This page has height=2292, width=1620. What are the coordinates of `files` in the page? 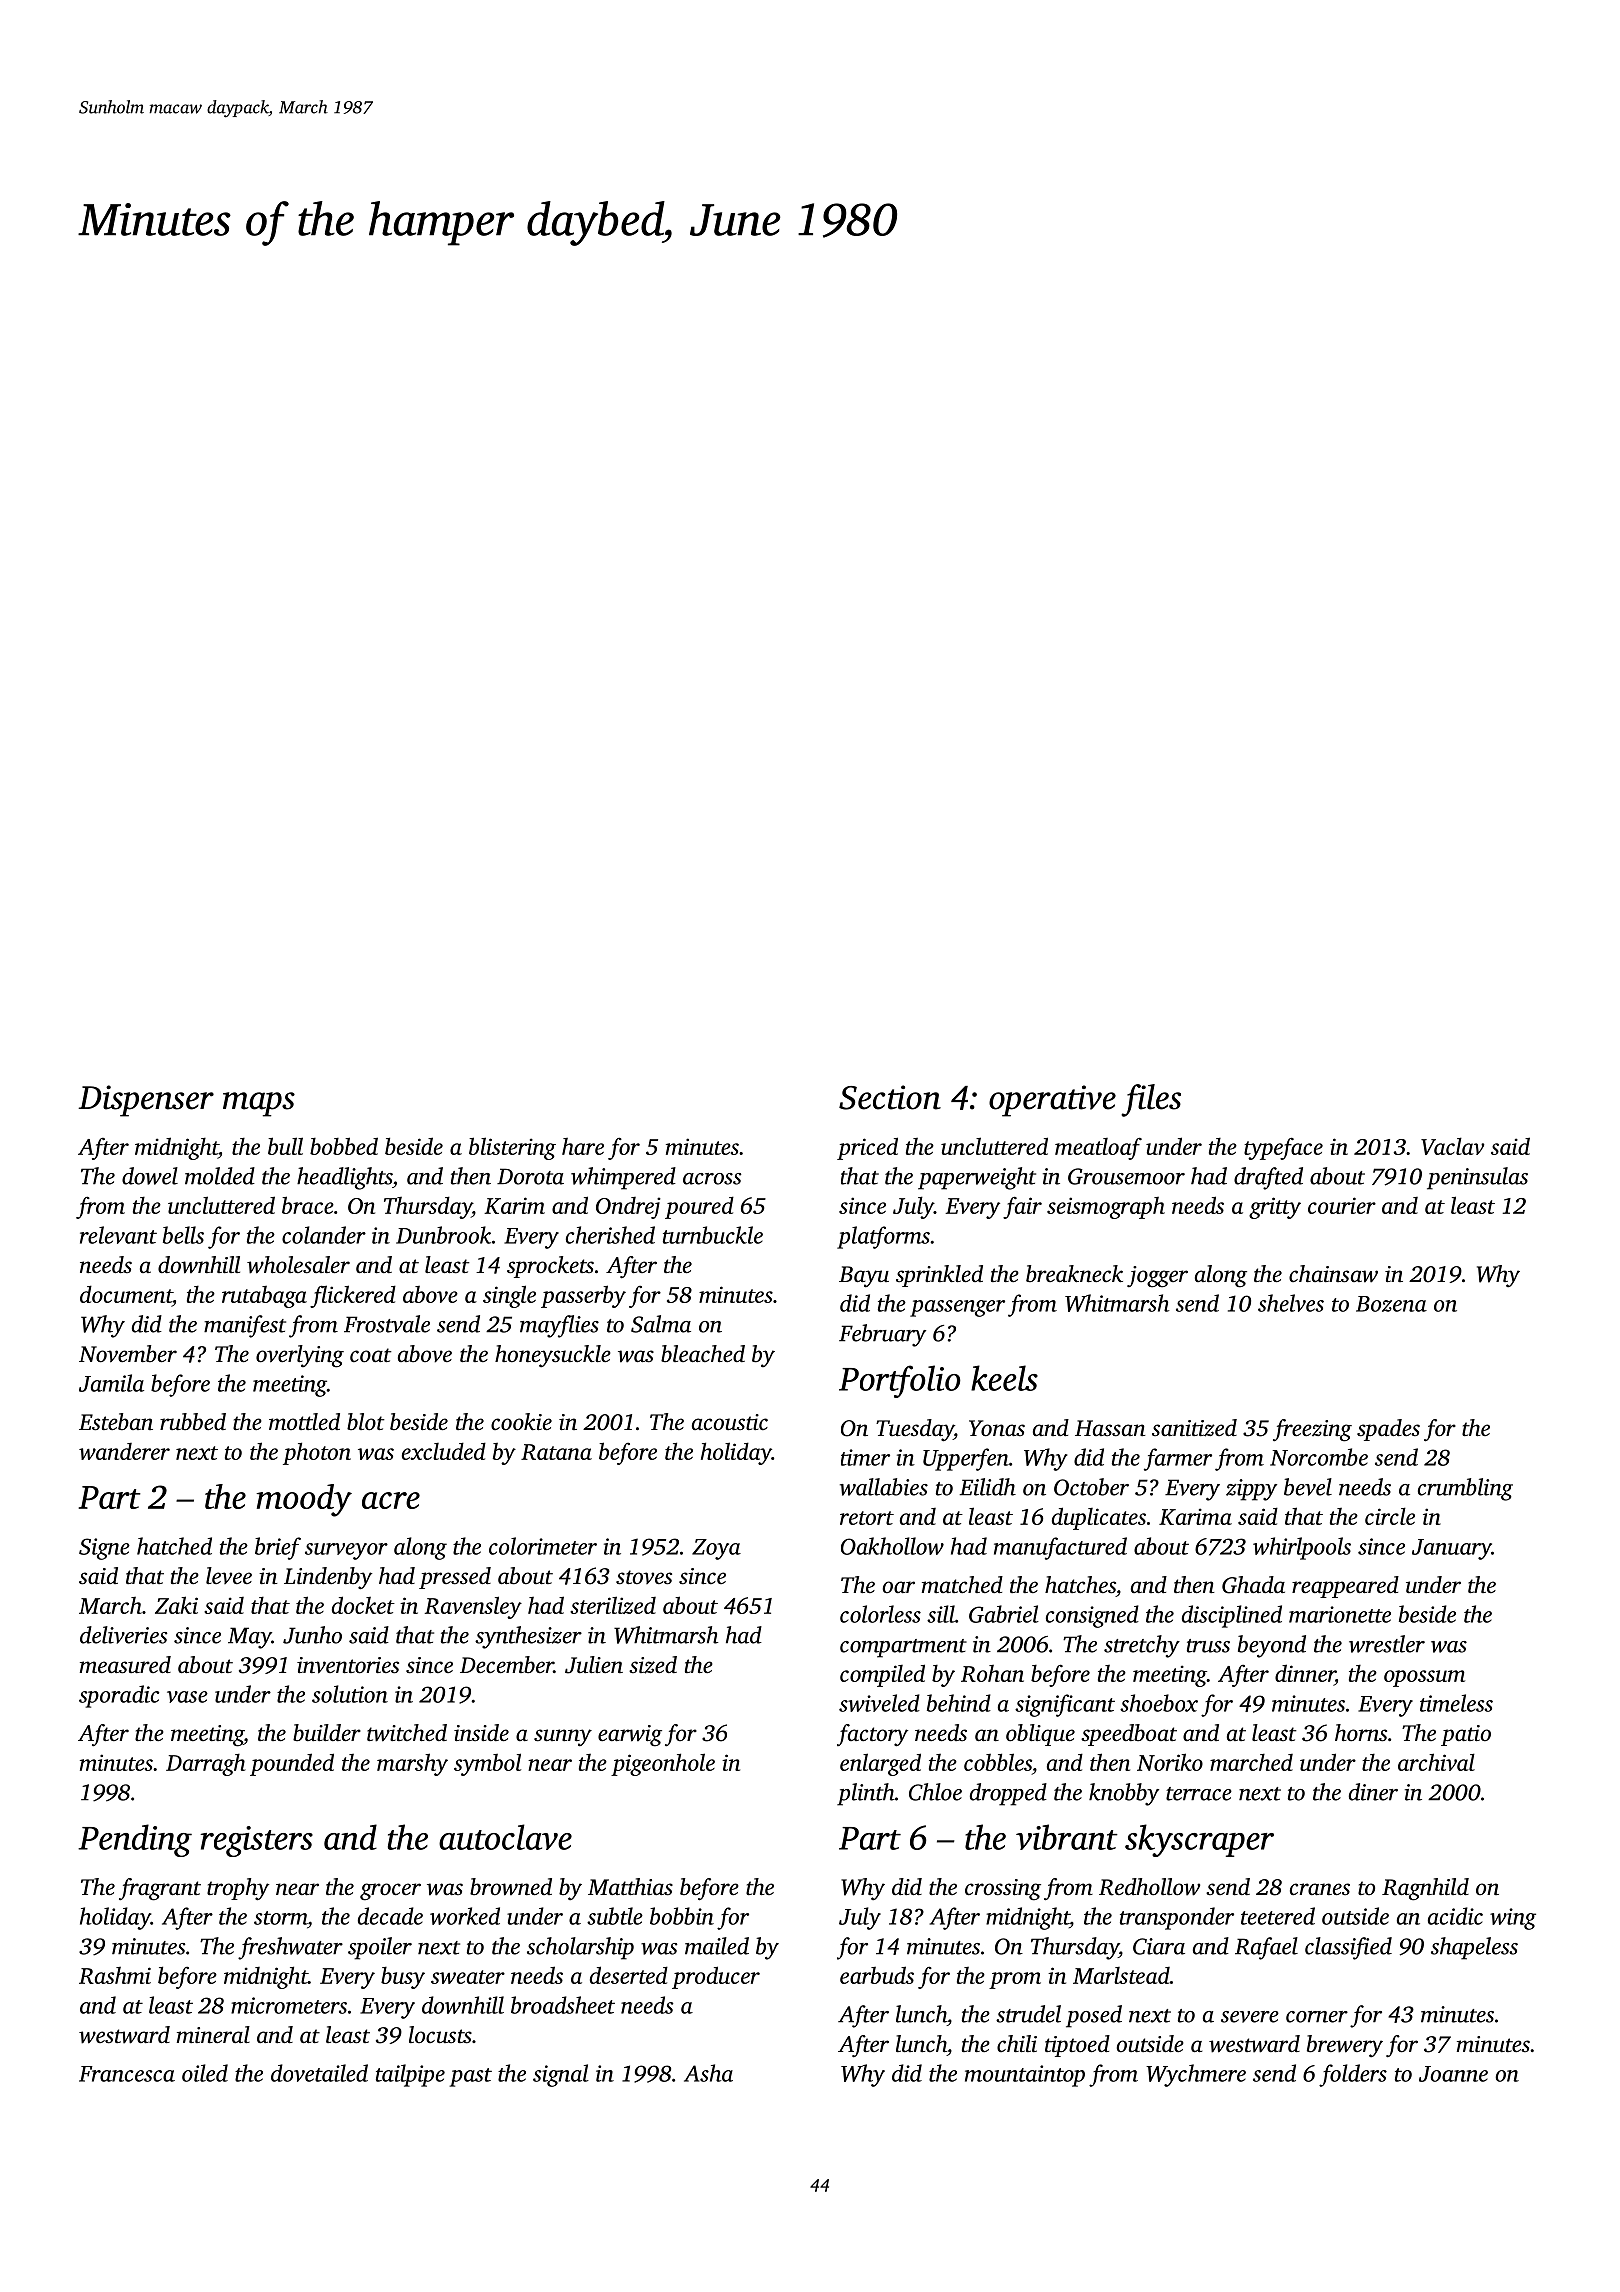 It's located at (1151, 1100).
